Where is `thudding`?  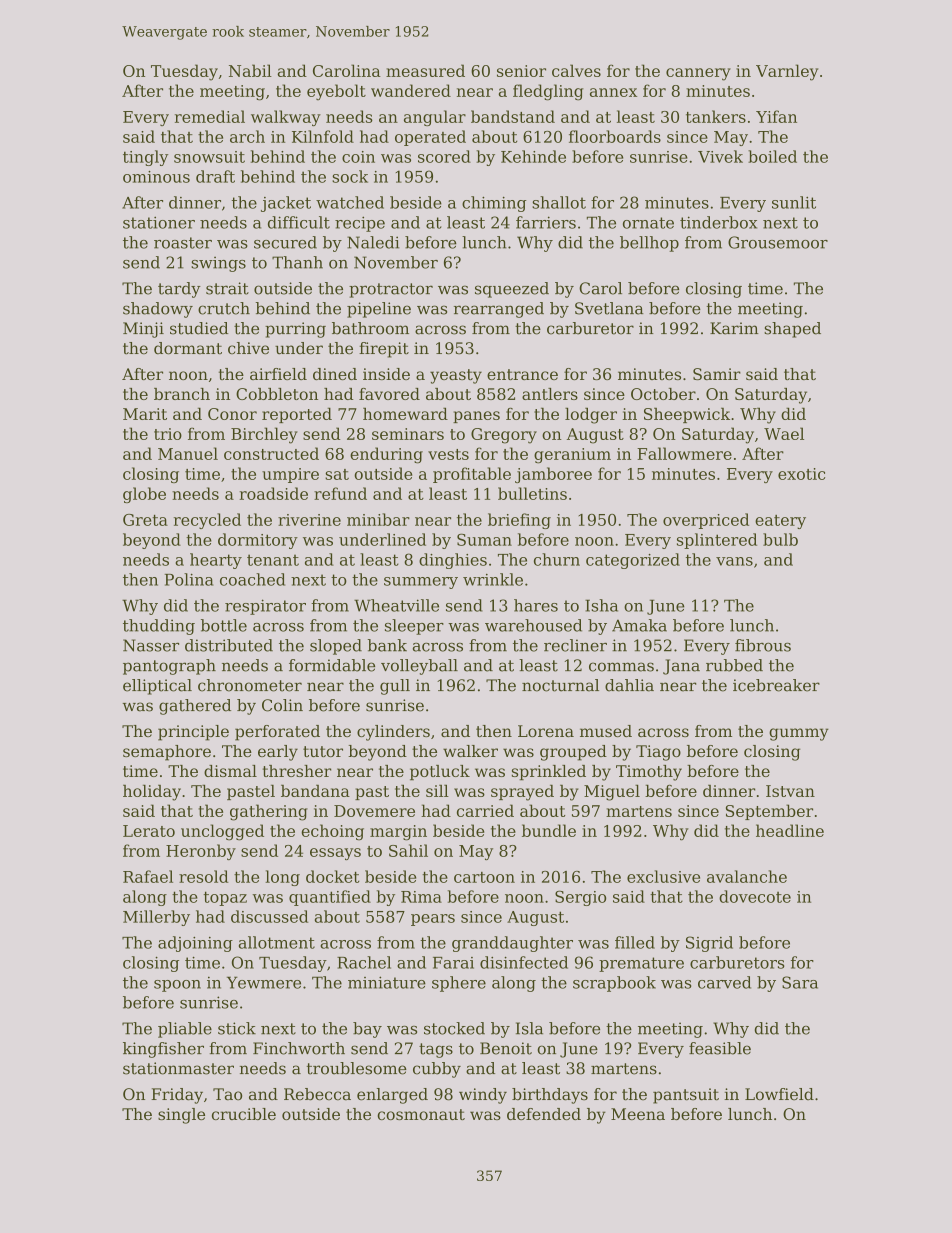 thudding is located at coordinates (159, 627).
